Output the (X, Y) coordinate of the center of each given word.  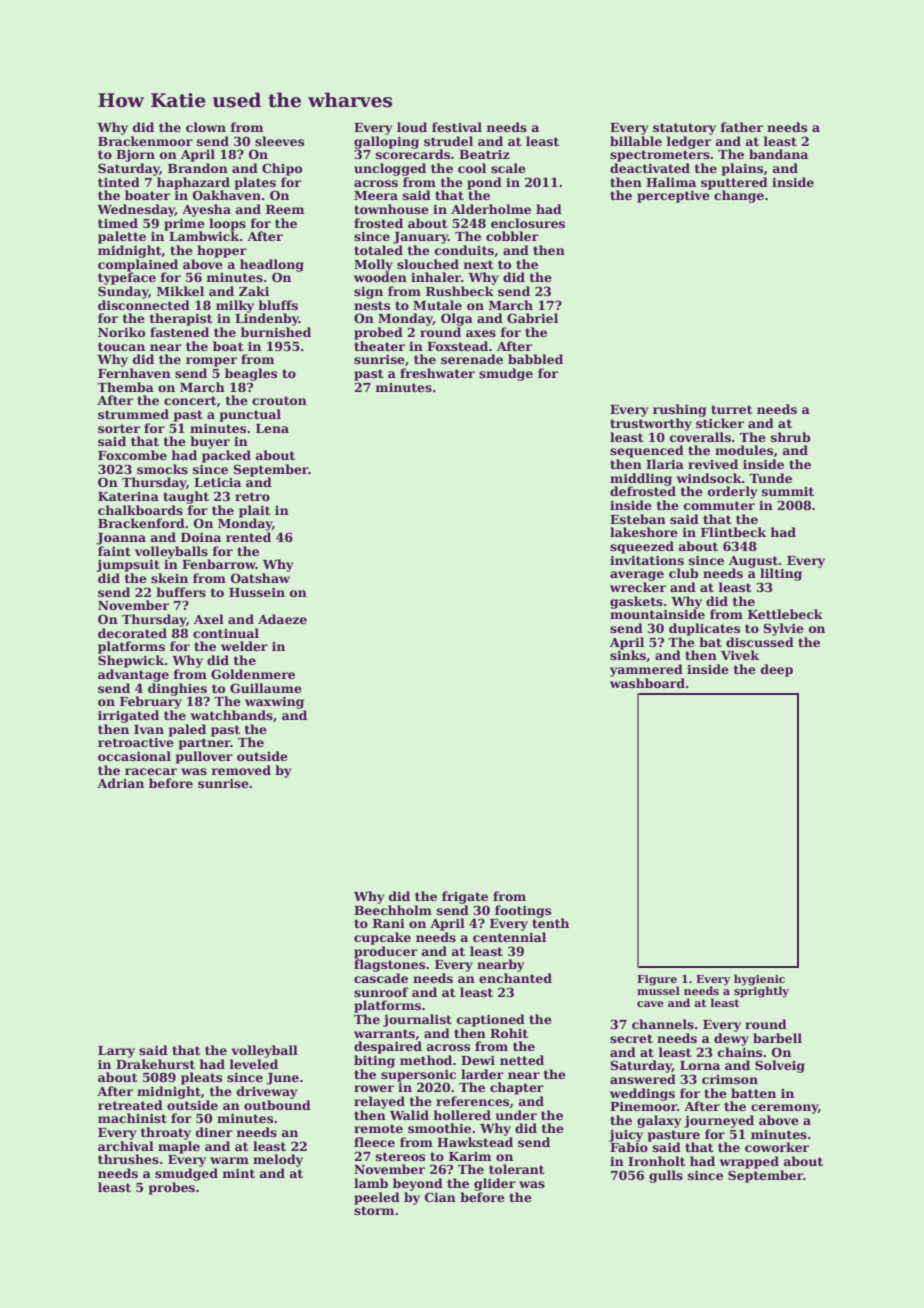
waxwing (274, 702)
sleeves (279, 141)
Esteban (638, 519)
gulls (666, 1176)
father (741, 127)
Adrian (120, 783)
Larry (116, 1052)
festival (457, 127)
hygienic (759, 980)
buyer (210, 442)
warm (229, 1160)
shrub (791, 437)
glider (495, 1184)
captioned (491, 1020)
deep (777, 670)
